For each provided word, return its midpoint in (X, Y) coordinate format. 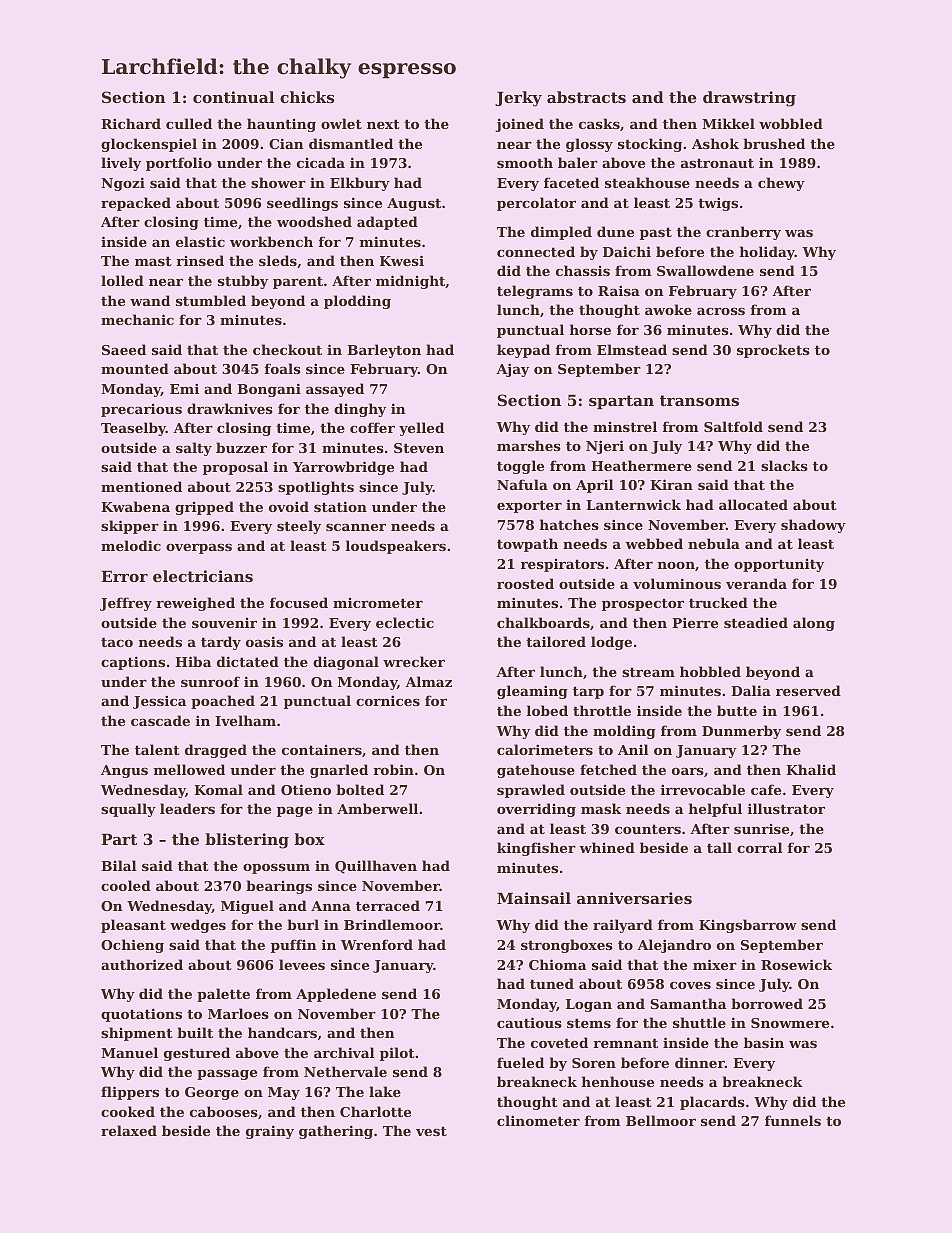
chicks (307, 97)
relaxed (129, 1130)
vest (431, 1131)
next (383, 124)
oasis (264, 641)
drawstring (749, 99)
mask (601, 808)
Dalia (751, 690)
